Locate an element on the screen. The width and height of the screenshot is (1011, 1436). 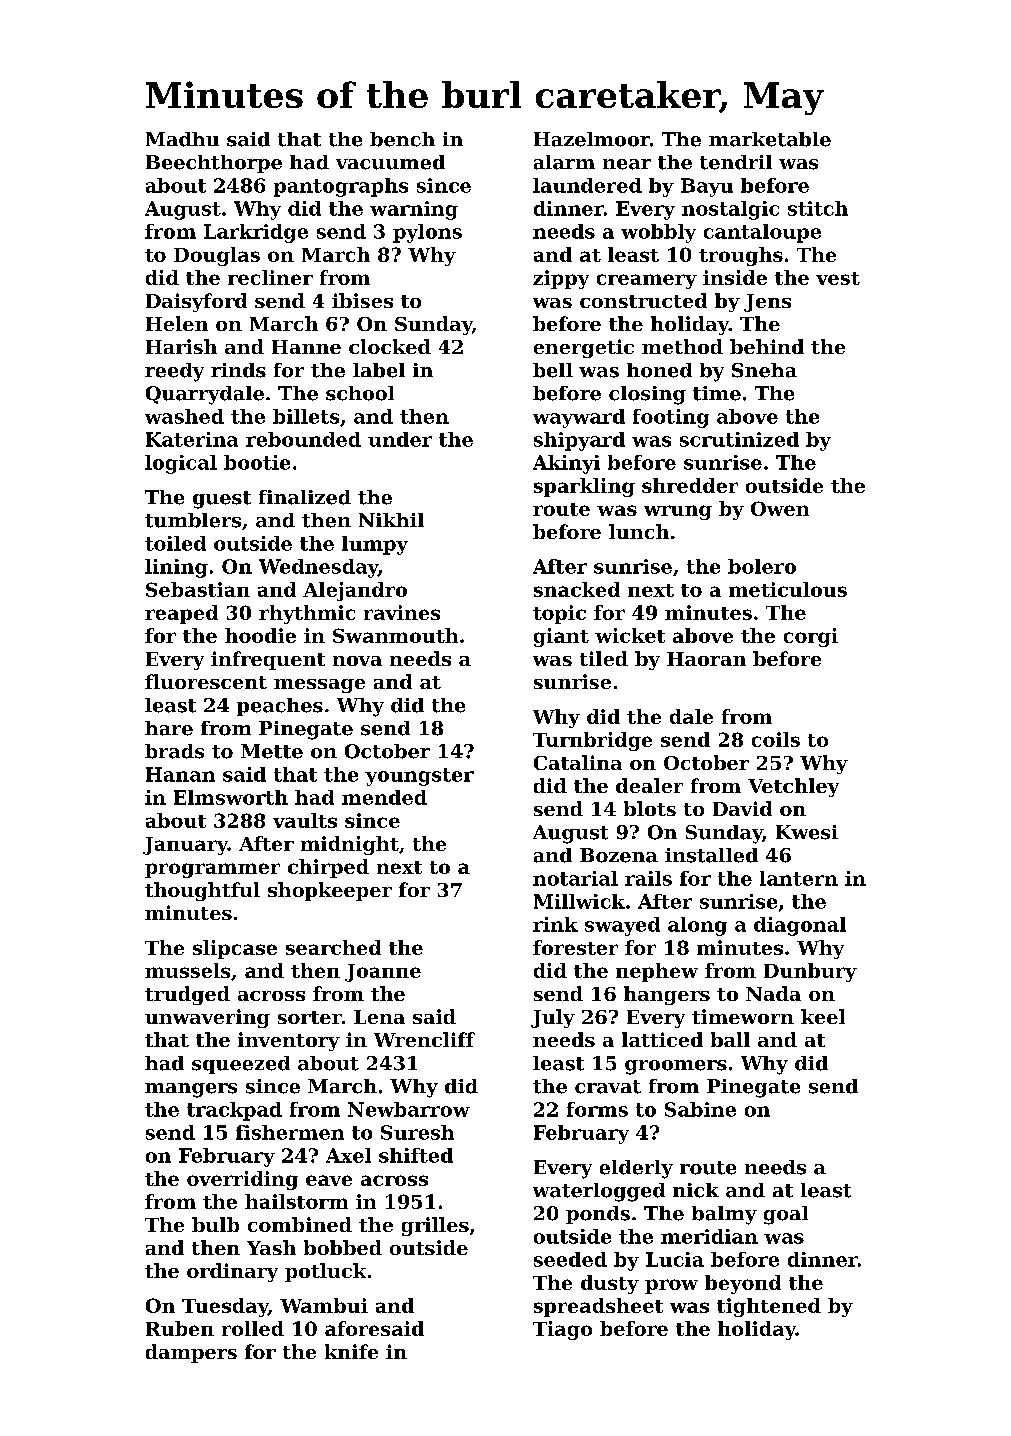
Elmsworth is located at coordinates (231, 797).
